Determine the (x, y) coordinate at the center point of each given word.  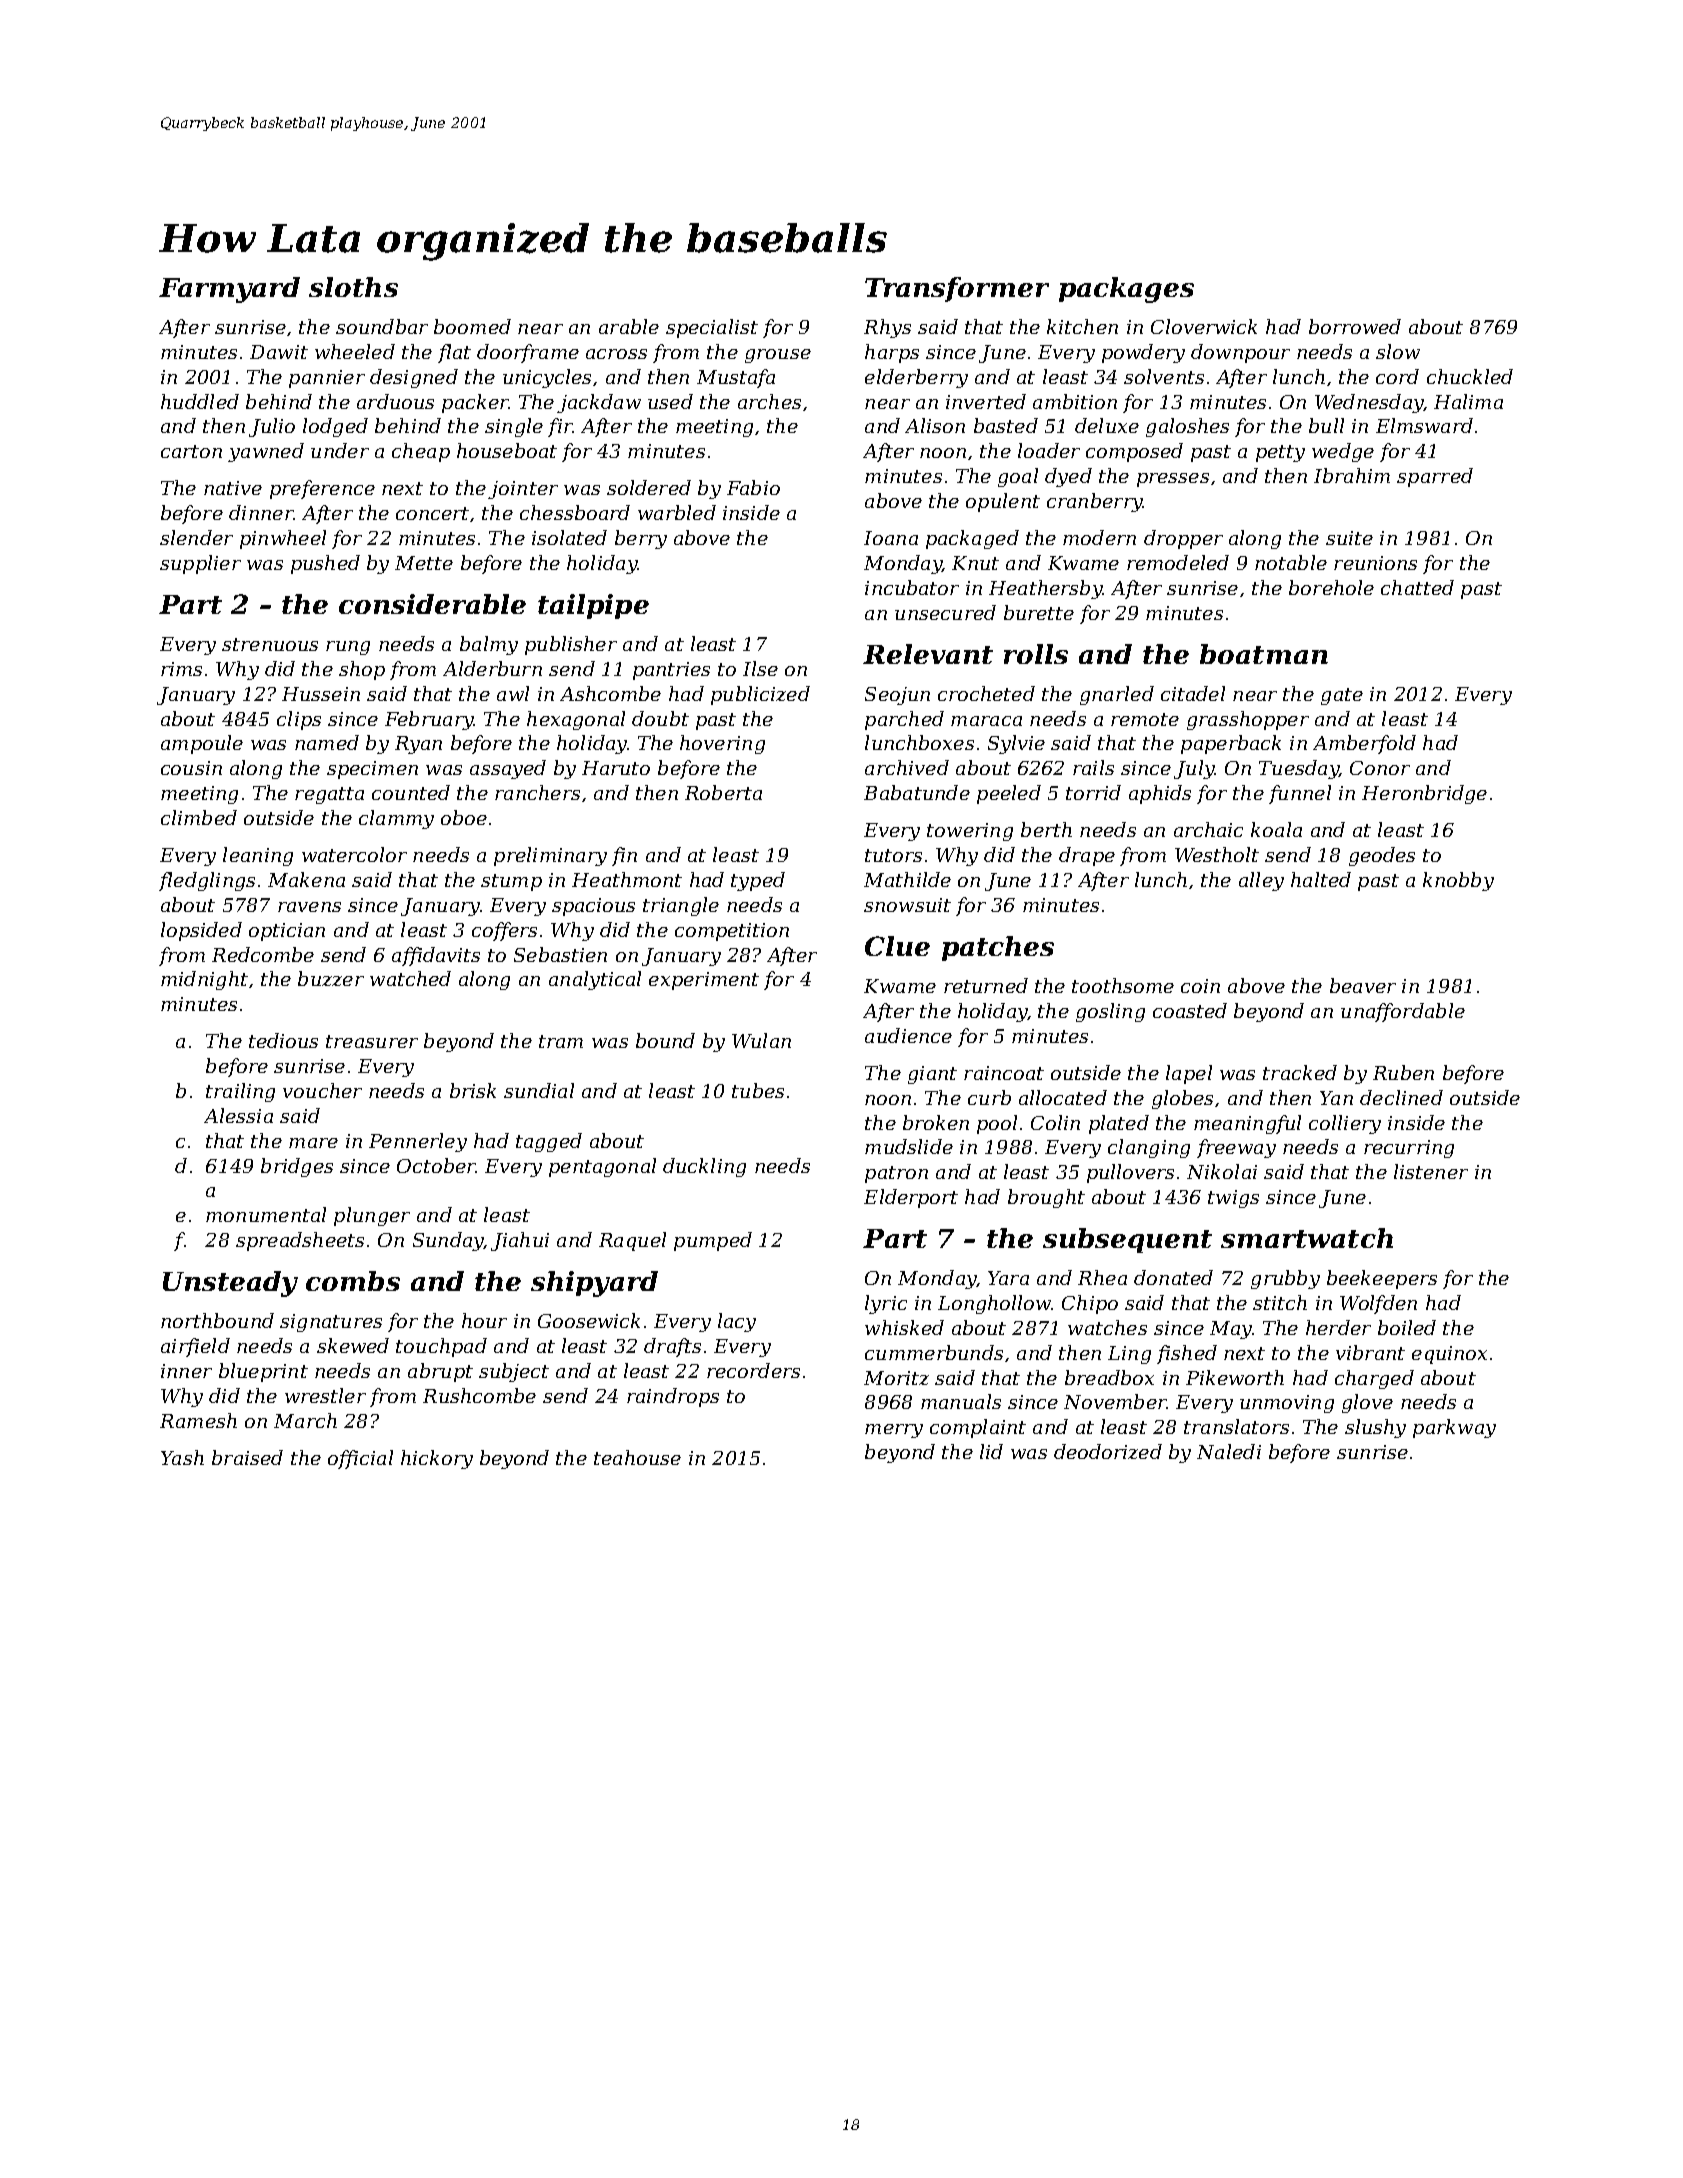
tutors (893, 855)
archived (907, 767)
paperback (1231, 744)
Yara (1008, 1278)
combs (353, 1281)
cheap (421, 452)
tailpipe (593, 606)
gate (1342, 696)
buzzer (331, 978)
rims (181, 669)
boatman (1264, 654)
